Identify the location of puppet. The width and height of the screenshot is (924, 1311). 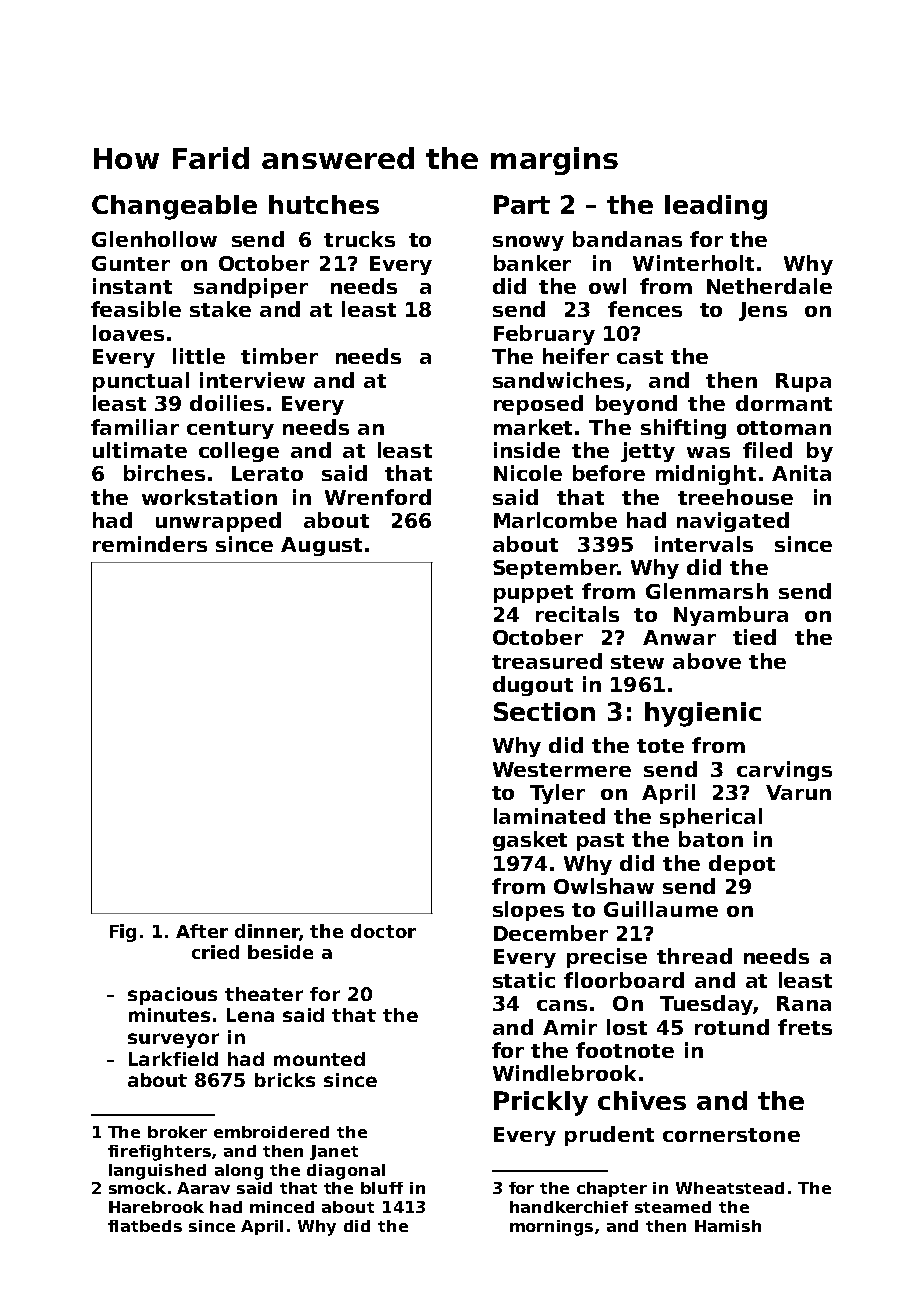
(533, 594).
